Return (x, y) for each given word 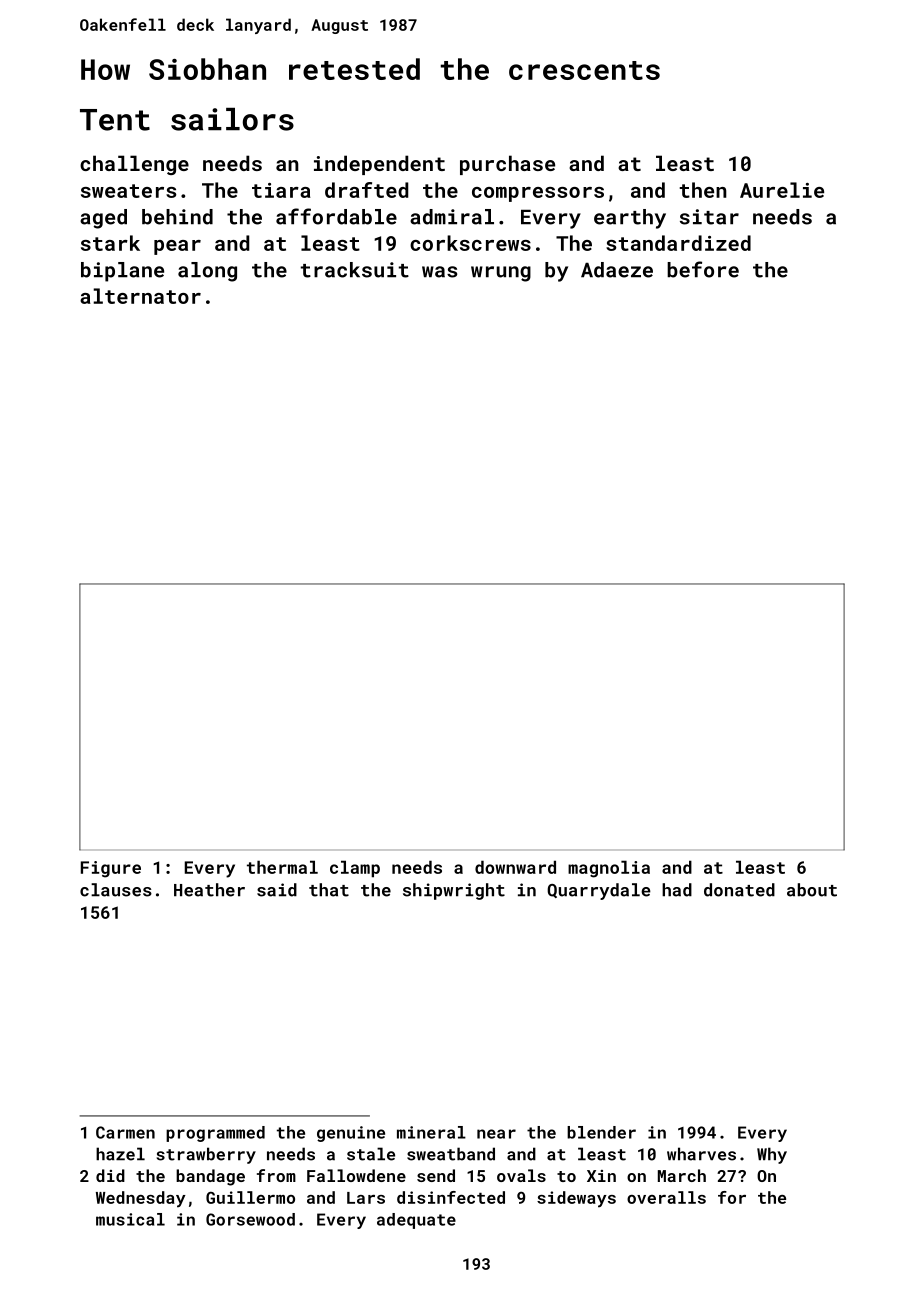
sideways (576, 1199)
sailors (232, 119)
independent (379, 165)
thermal (282, 867)
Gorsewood (250, 1219)
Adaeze (617, 270)
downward (515, 867)
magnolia (609, 869)
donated (739, 890)
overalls (666, 1197)
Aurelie (782, 190)
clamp (355, 869)
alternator (140, 296)
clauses (116, 890)
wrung (501, 274)
